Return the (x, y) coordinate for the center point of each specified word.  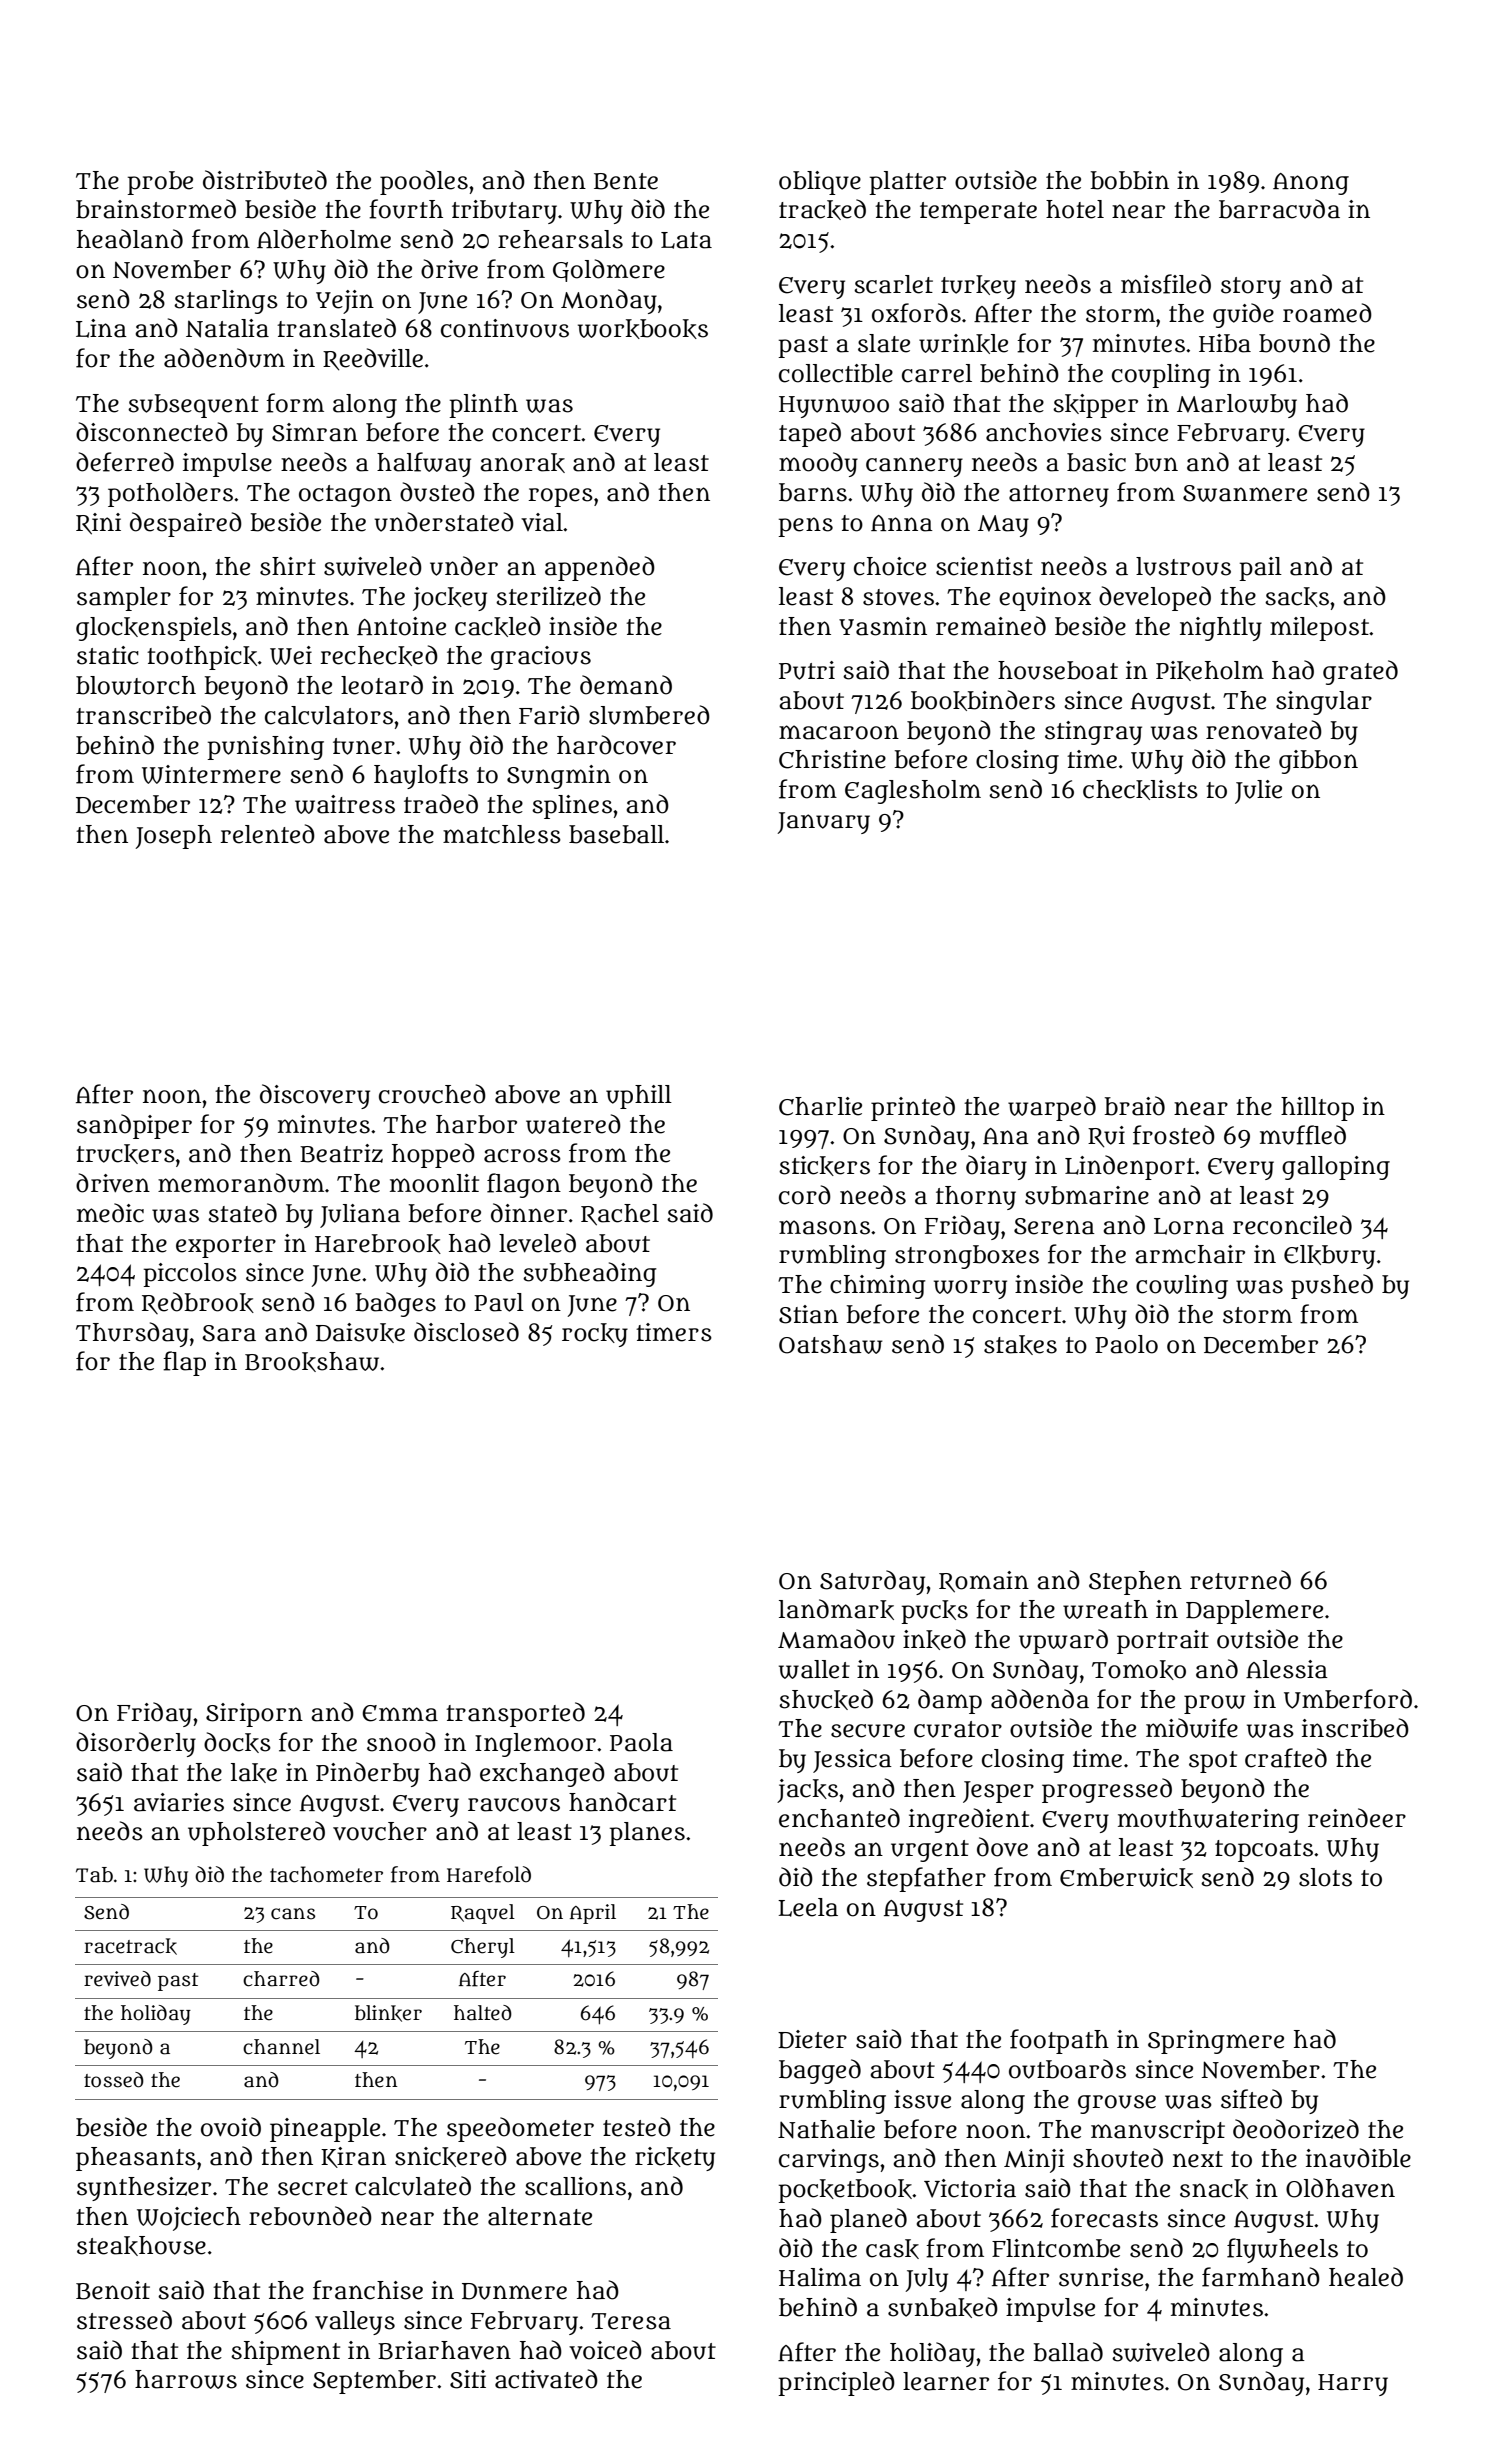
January (823, 823)
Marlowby (1237, 406)
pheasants (136, 2159)
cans (293, 1914)
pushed (1332, 1286)
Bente (626, 181)
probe (160, 183)
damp (950, 1701)
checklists (1140, 790)
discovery (315, 1096)
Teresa (631, 2321)
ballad (1068, 2352)
